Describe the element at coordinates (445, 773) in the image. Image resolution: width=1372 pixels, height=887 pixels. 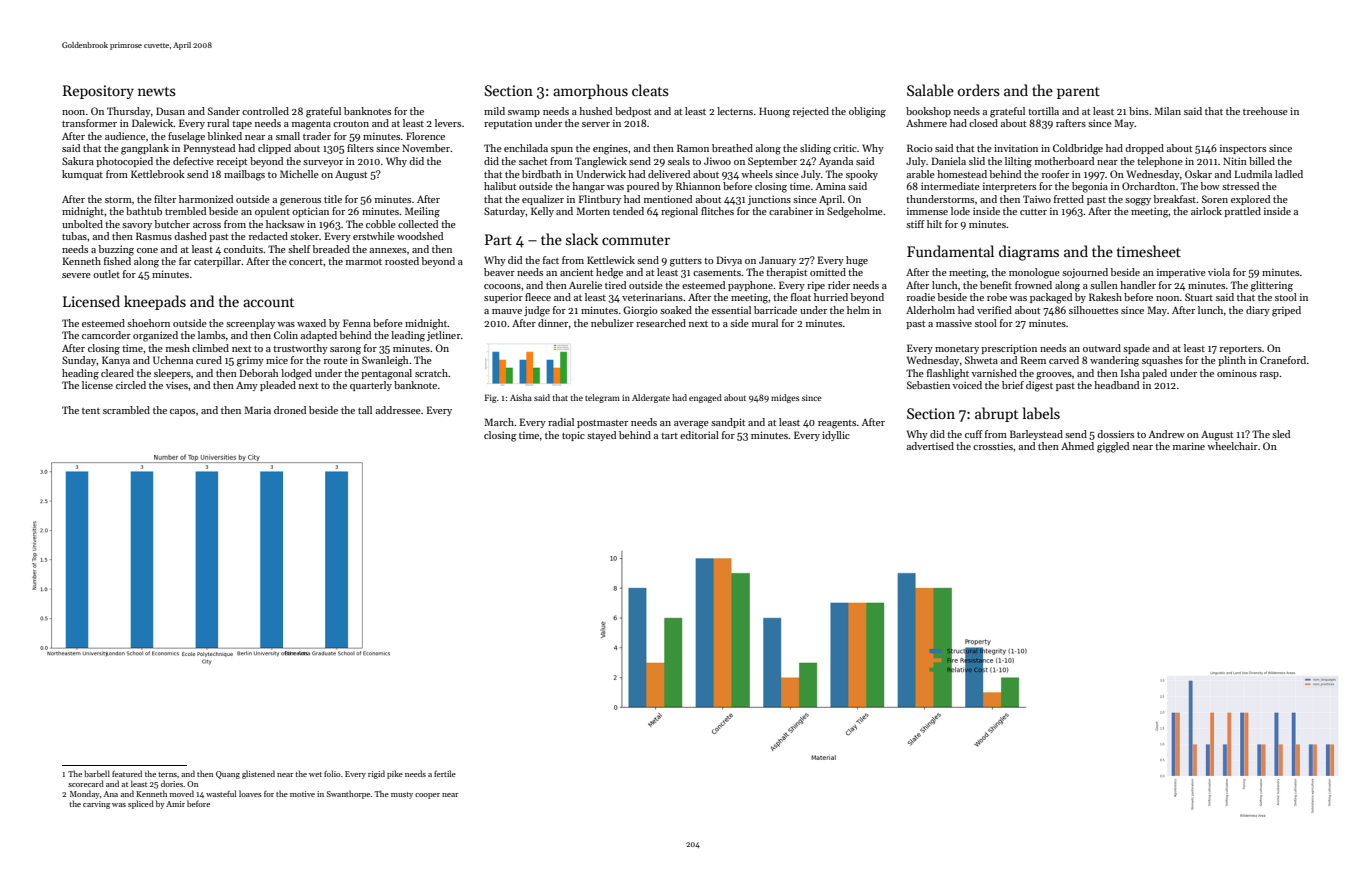
I see `fertile` at that location.
